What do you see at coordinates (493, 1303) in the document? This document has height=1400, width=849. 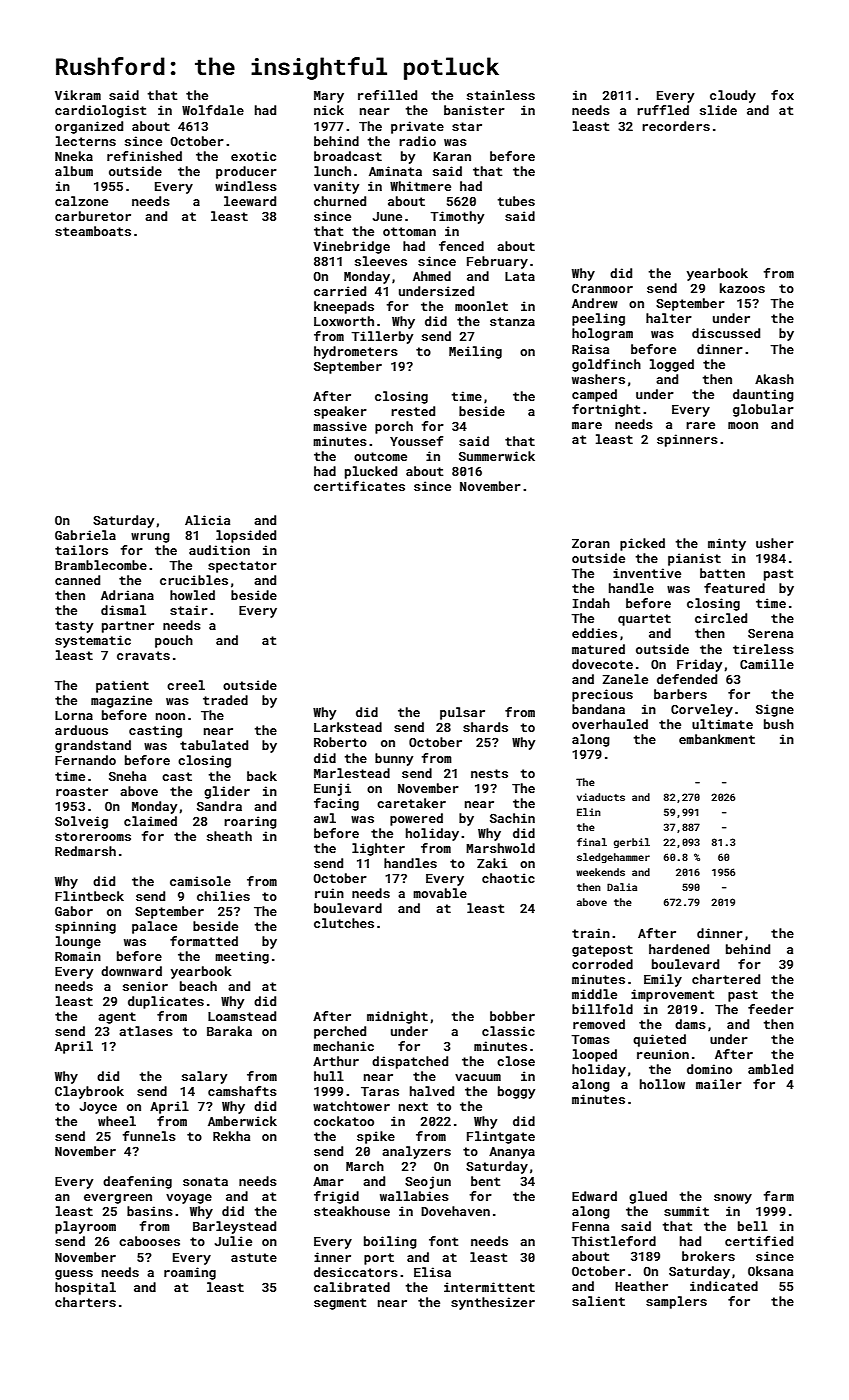 I see `synthesizer` at bounding box center [493, 1303].
